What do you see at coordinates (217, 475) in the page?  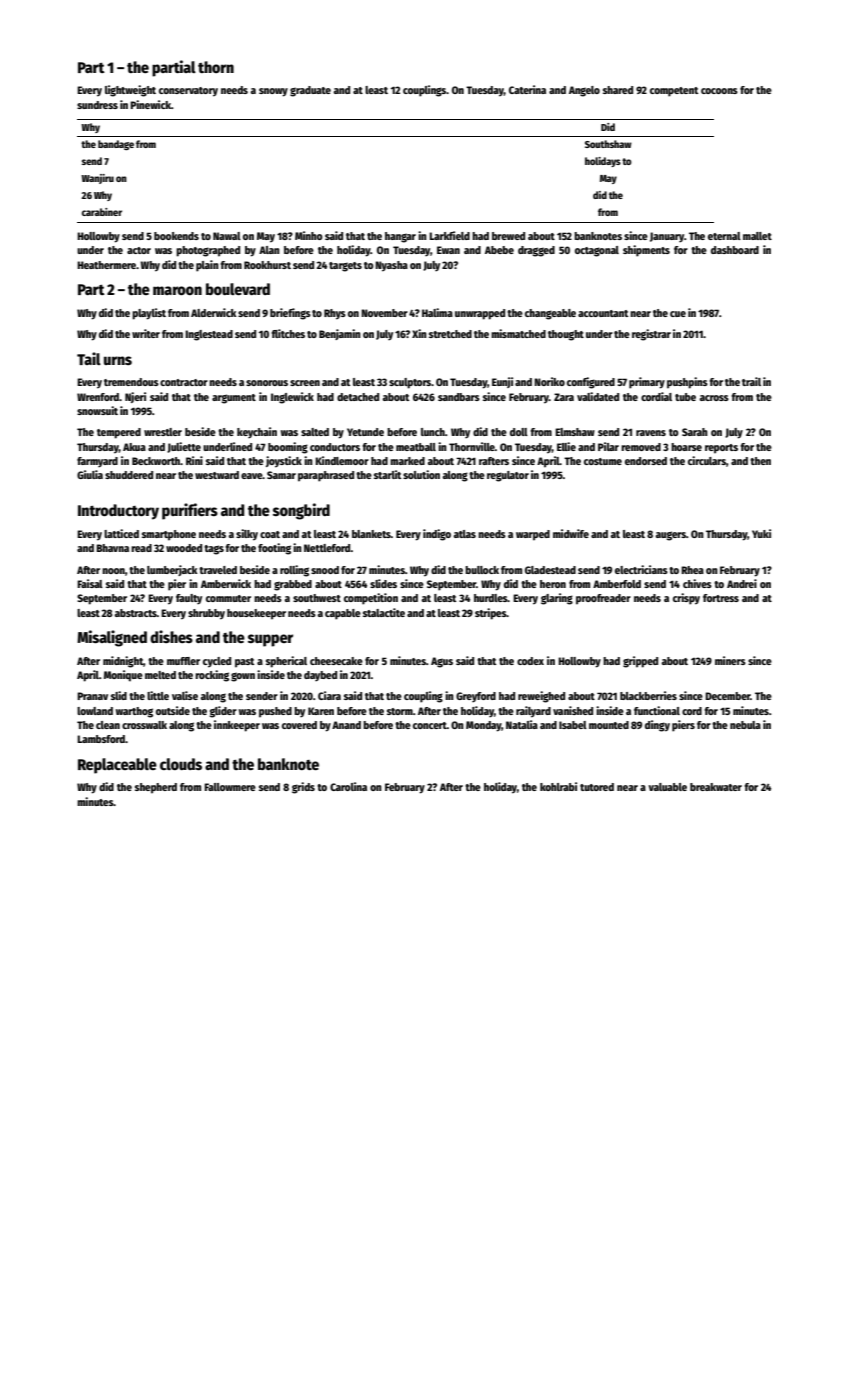 I see `westward` at bounding box center [217, 475].
